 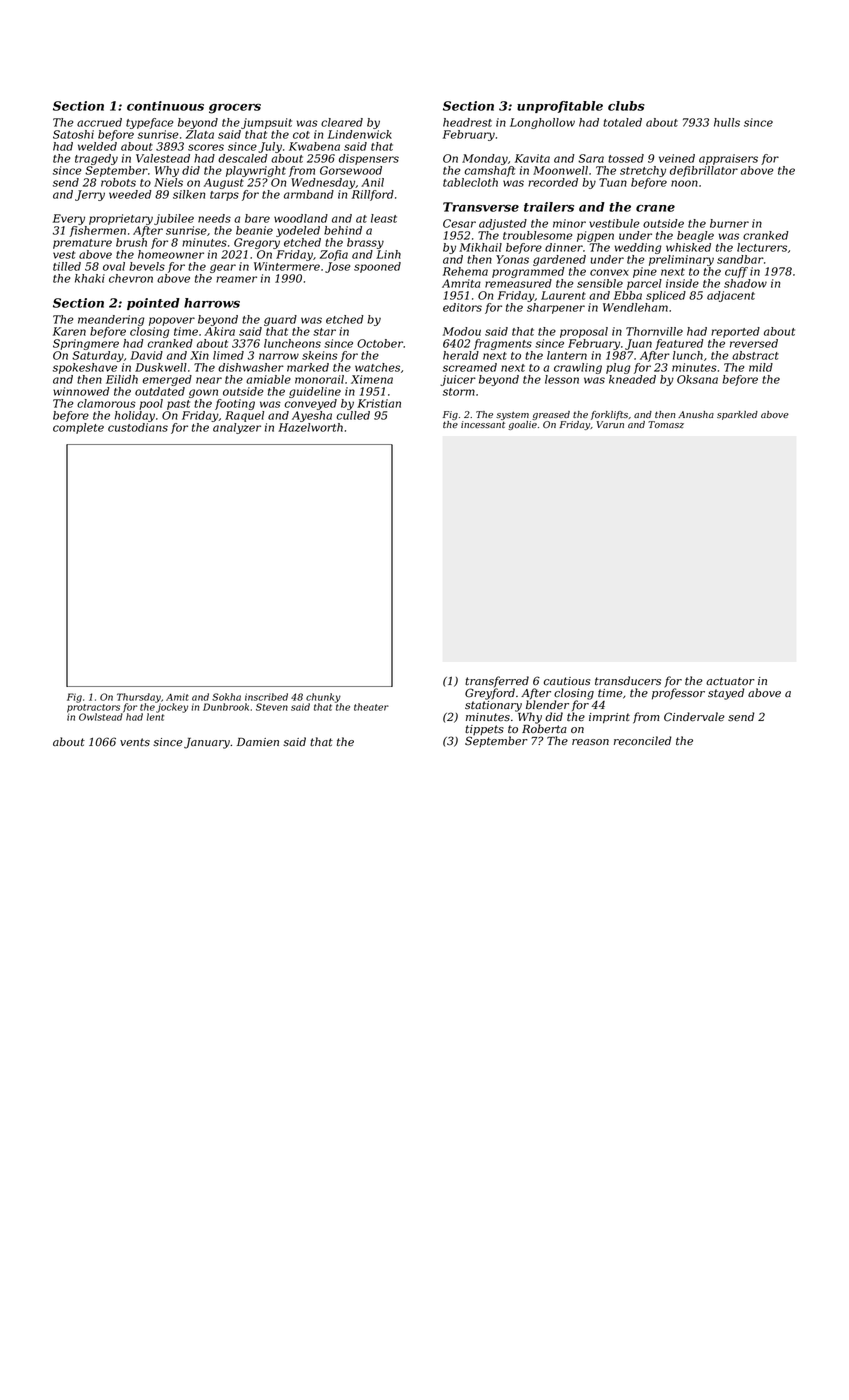 I want to click on Tomasz, so click(x=666, y=424).
